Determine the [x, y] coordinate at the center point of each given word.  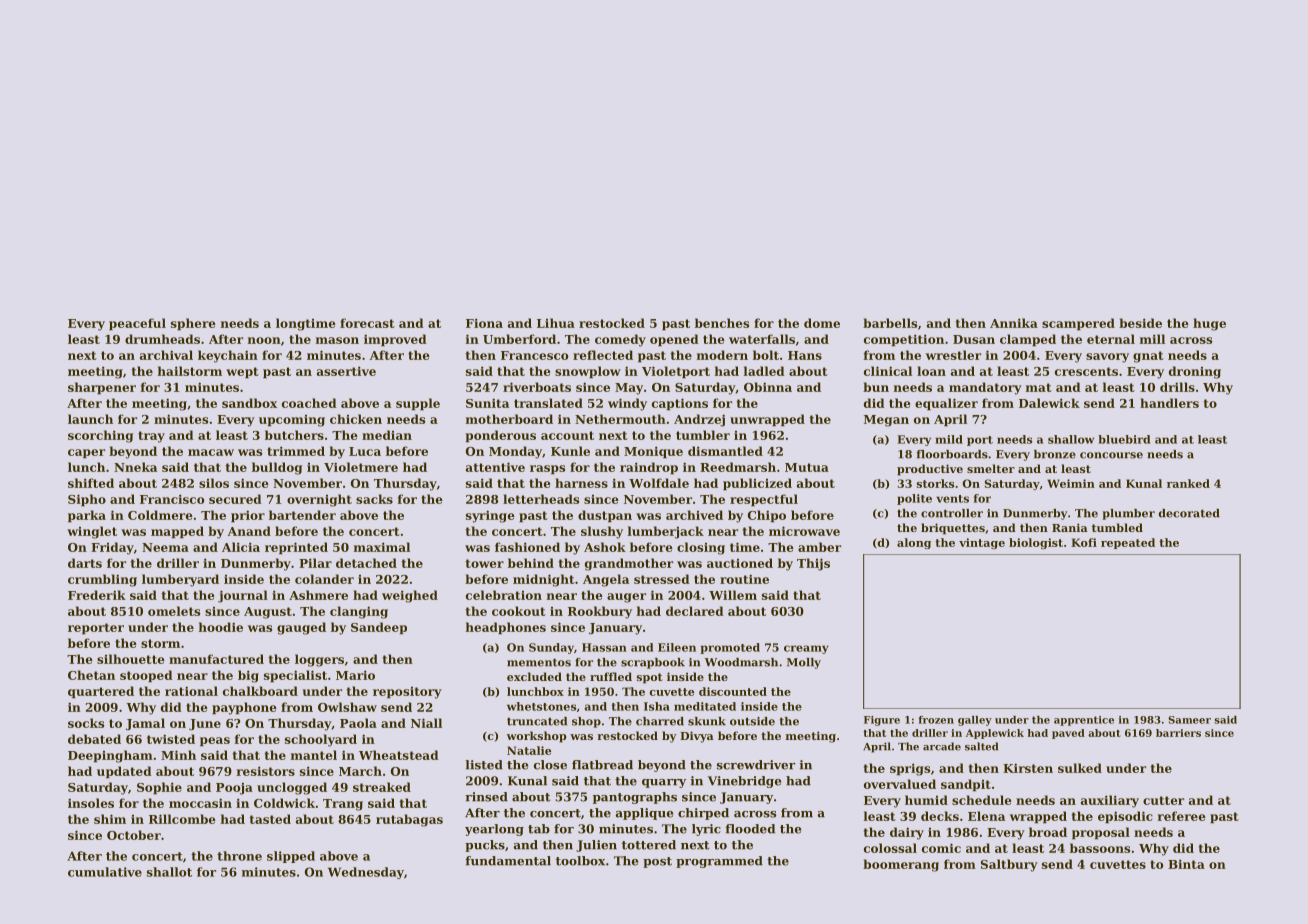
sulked [1080, 768]
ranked [1188, 483]
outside [752, 721]
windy [627, 404]
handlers [1169, 403]
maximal [382, 547]
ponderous [501, 436]
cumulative [105, 872]
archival [166, 355]
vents [952, 499]
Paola [358, 723]
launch [90, 419]
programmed [719, 862]
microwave [804, 531]
